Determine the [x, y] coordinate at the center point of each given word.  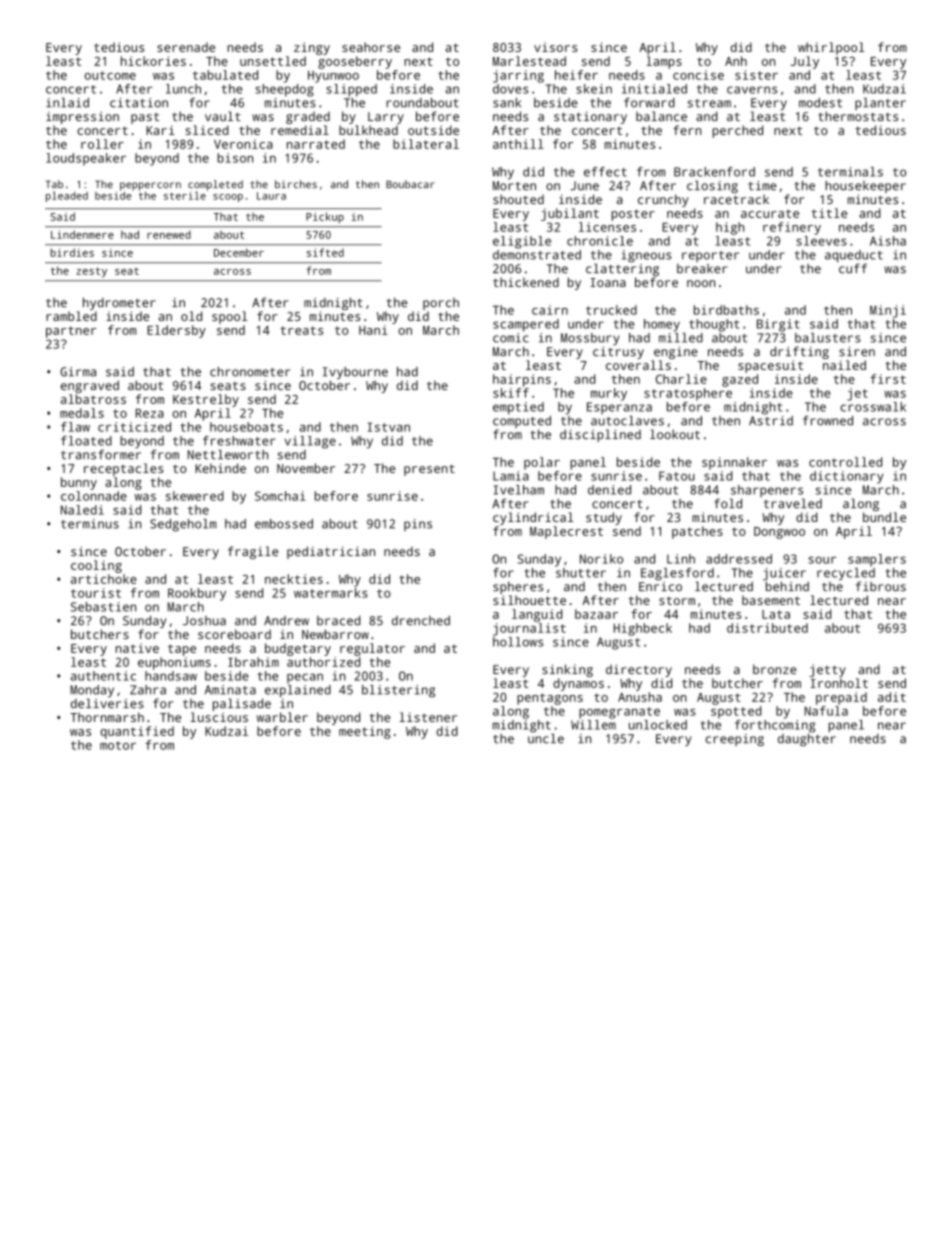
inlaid [67, 103]
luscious [219, 717]
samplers [877, 560]
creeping [735, 740]
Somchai [280, 496]
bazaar [596, 614]
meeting [365, 732]
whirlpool [831, 48]
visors [555, 47]
